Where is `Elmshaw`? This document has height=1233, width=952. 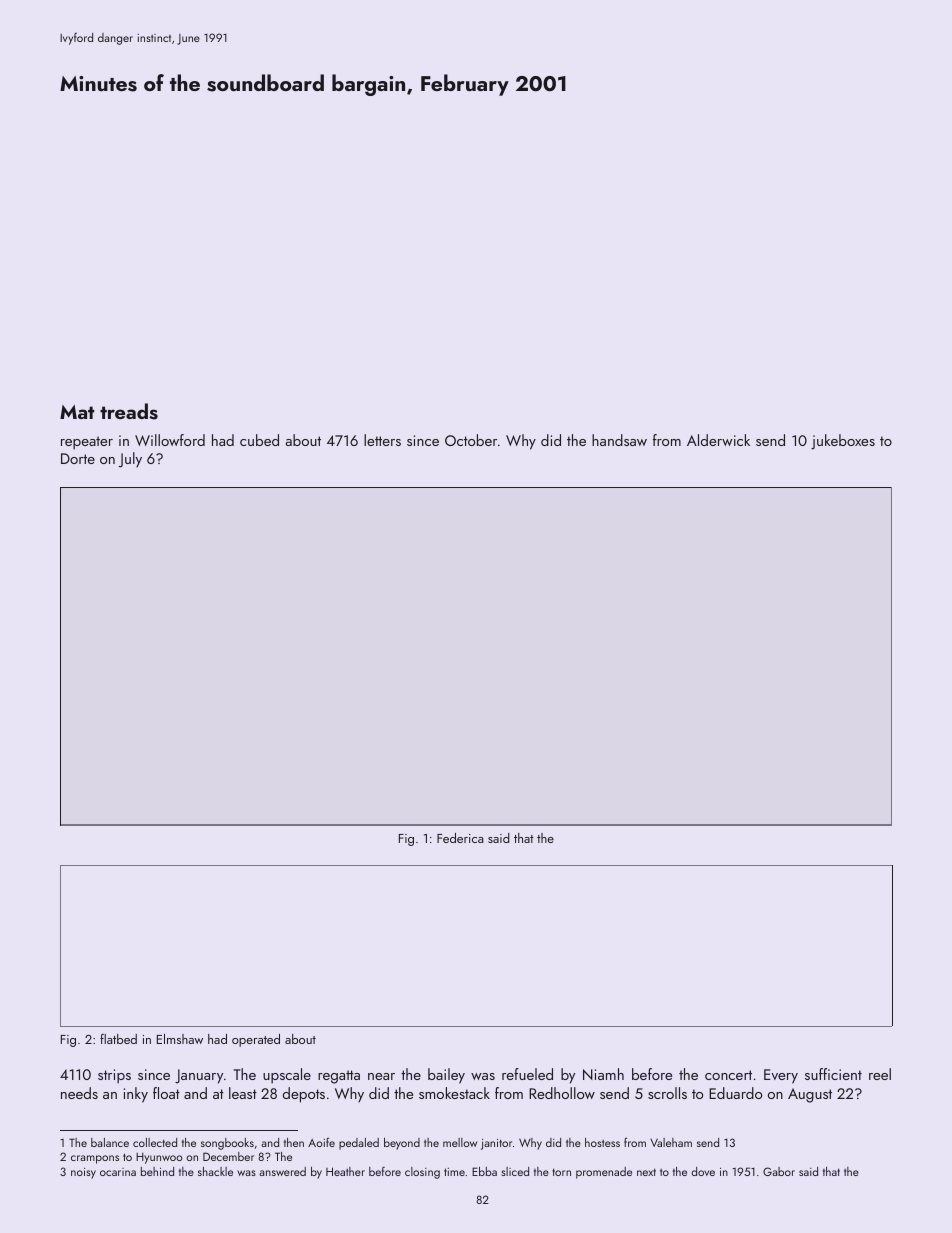 Elmshaw is located at coordinates (180, 1039).
